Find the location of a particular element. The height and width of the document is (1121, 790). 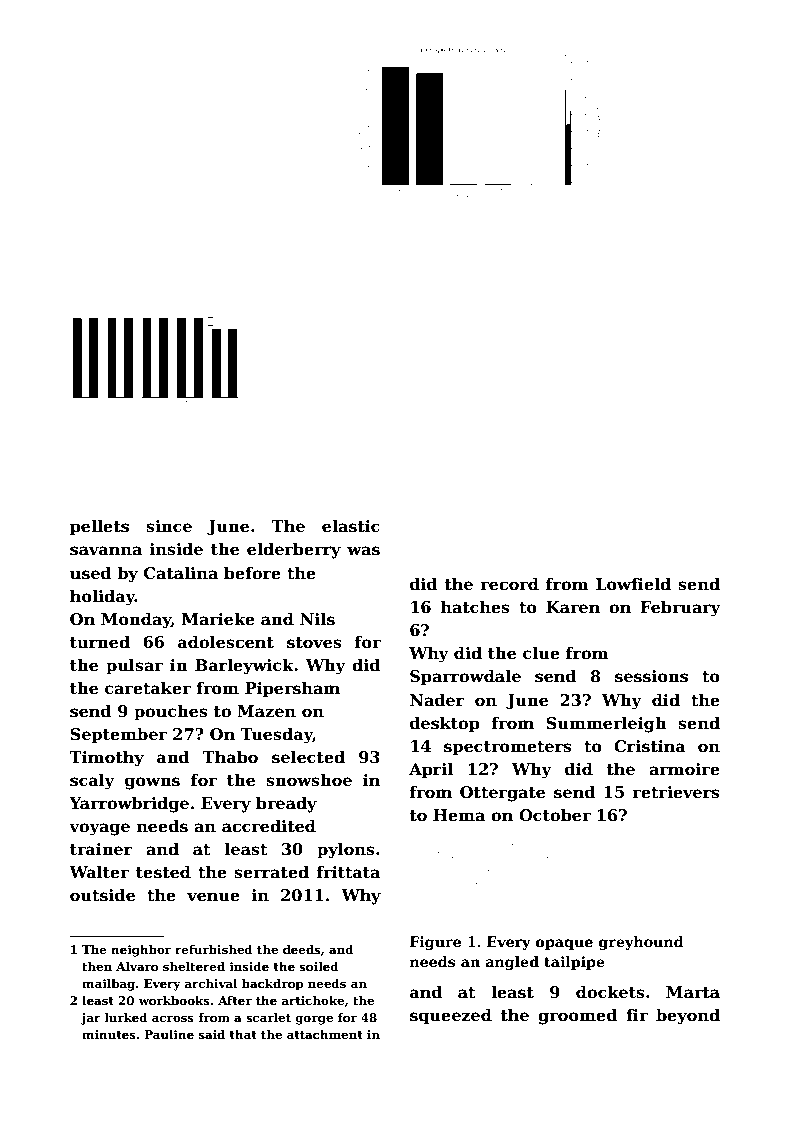

since is located at coordinates (169, 526).
